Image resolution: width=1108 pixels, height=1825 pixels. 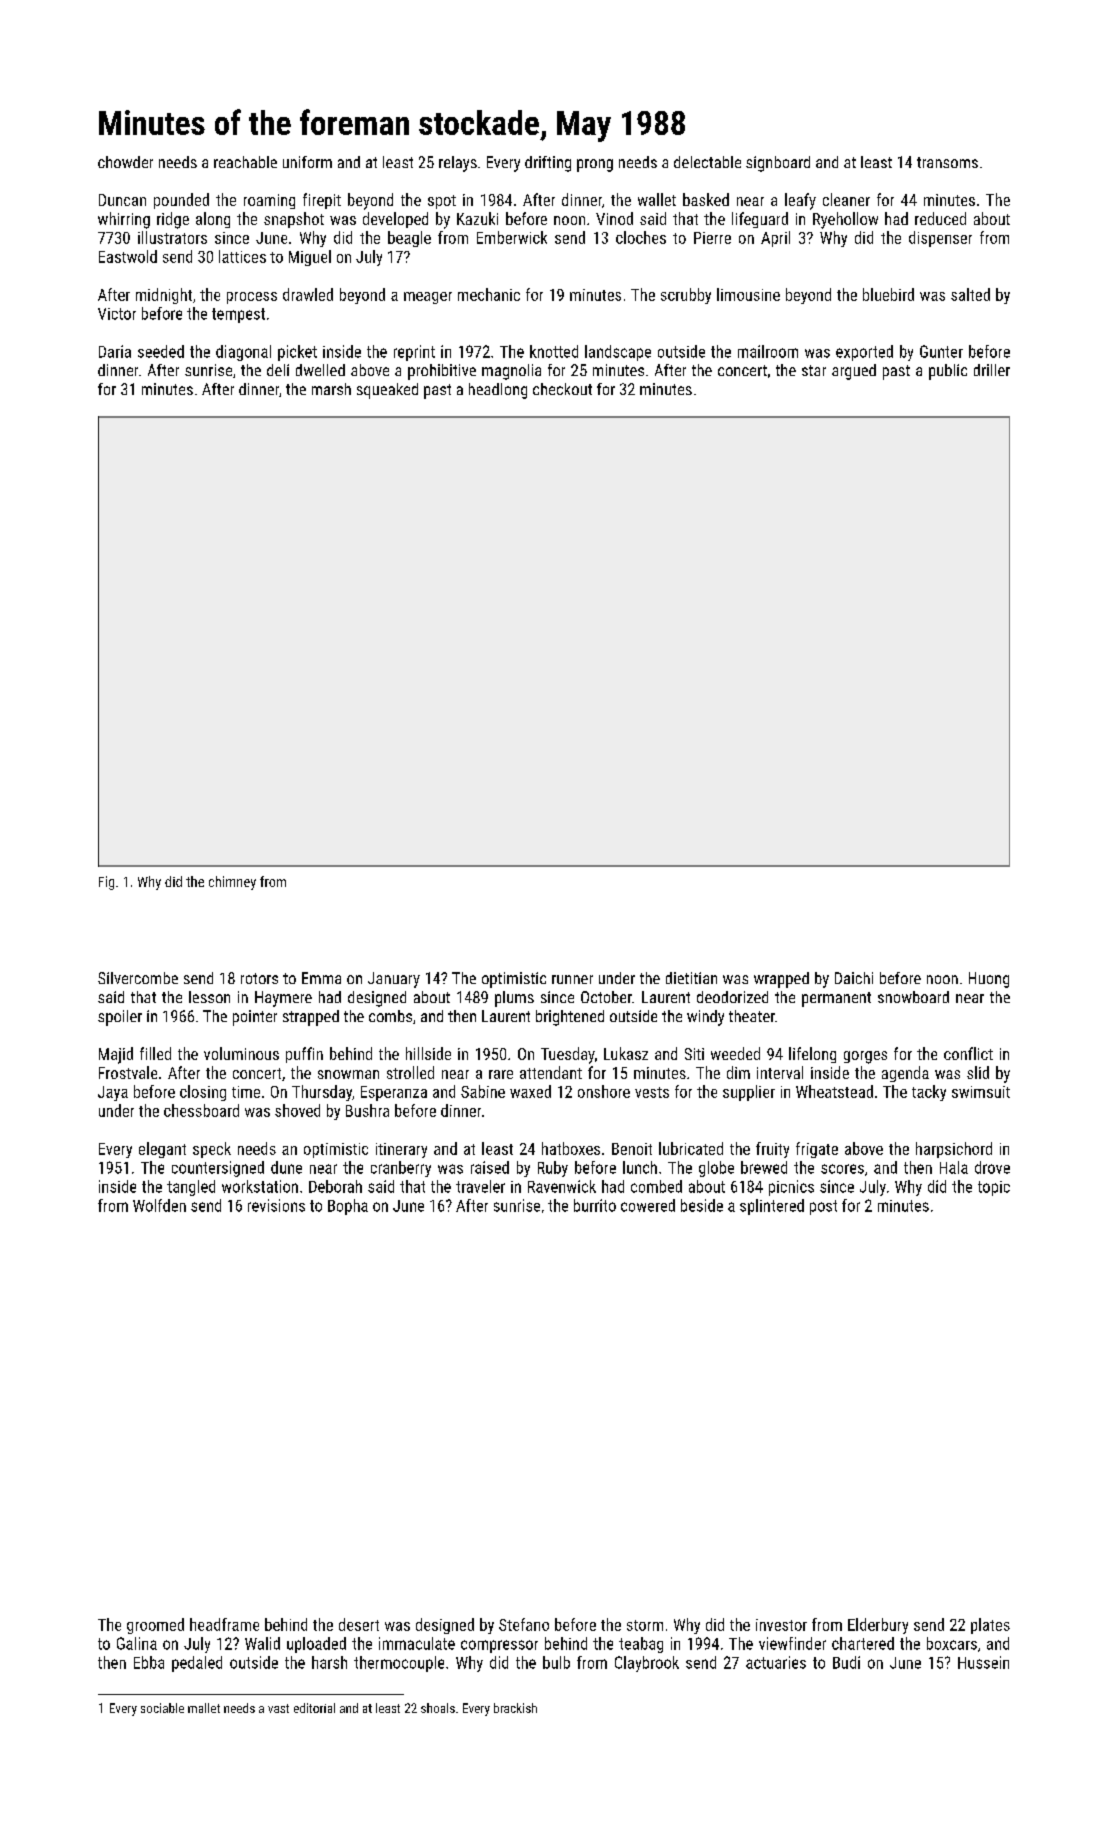 I want to click on runner, so click(x=572, y=979).
